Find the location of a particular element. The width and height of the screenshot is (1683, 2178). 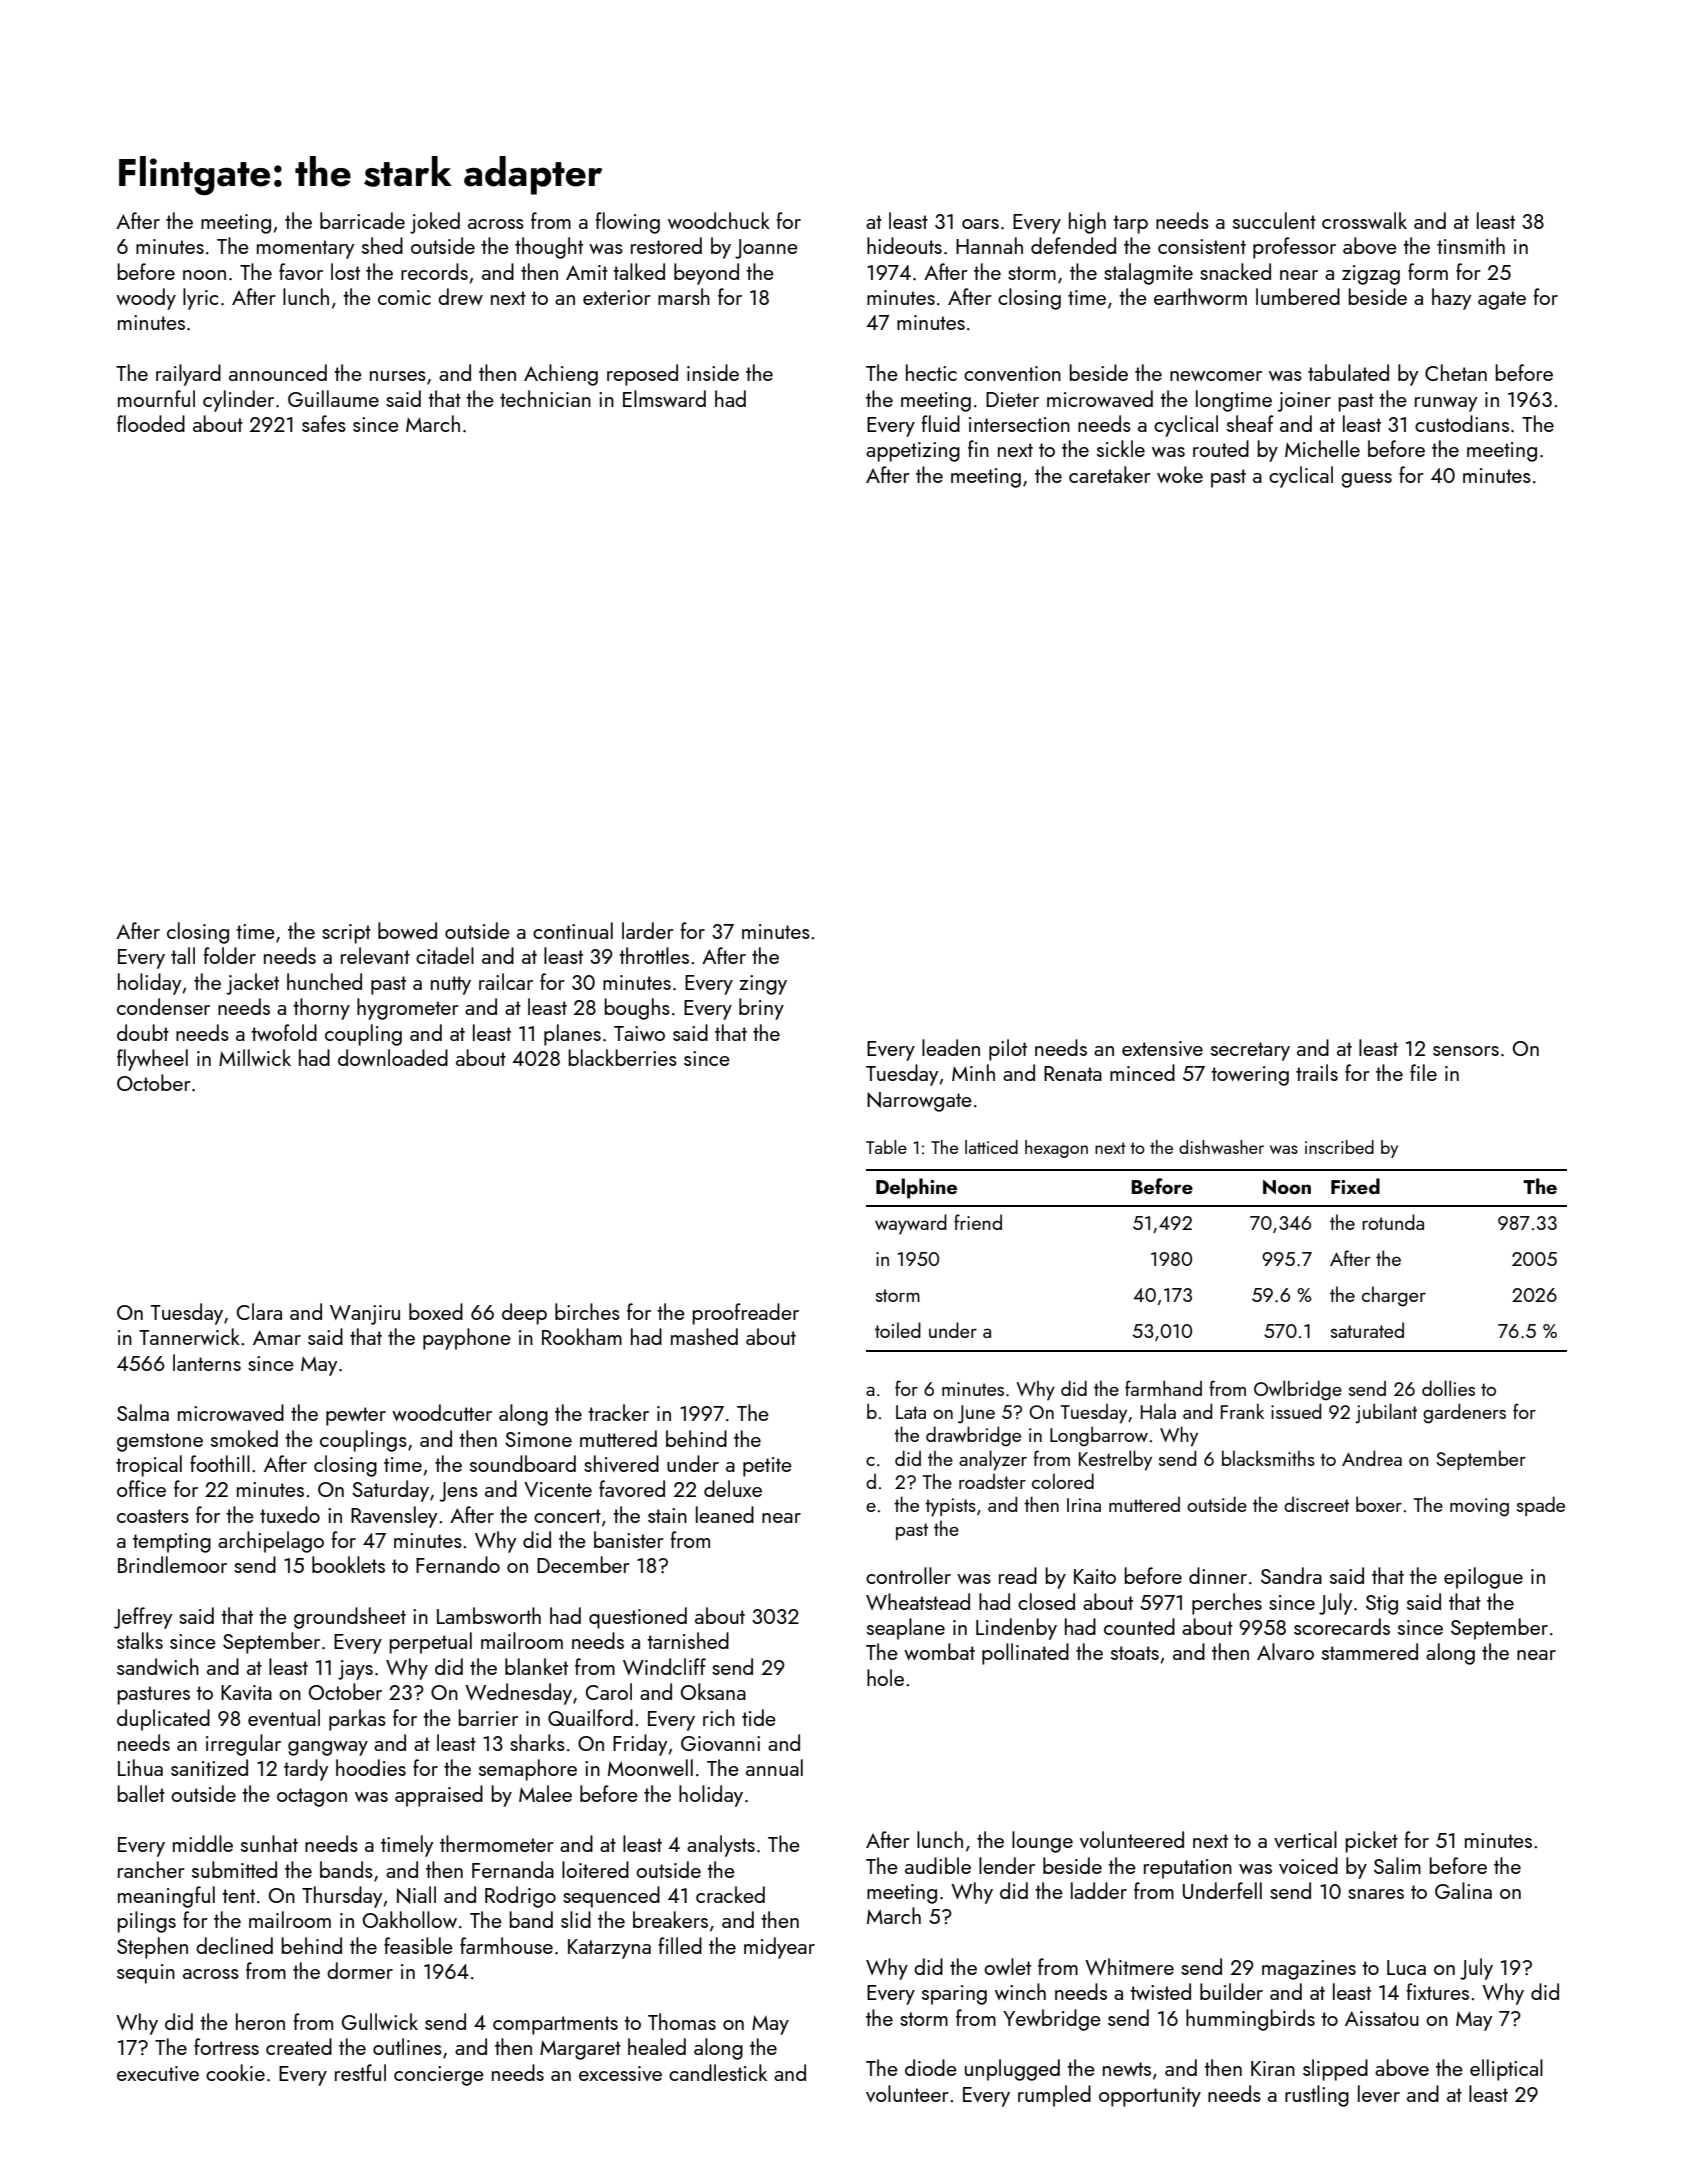

analysts is located at coordinates (721, 1846).
